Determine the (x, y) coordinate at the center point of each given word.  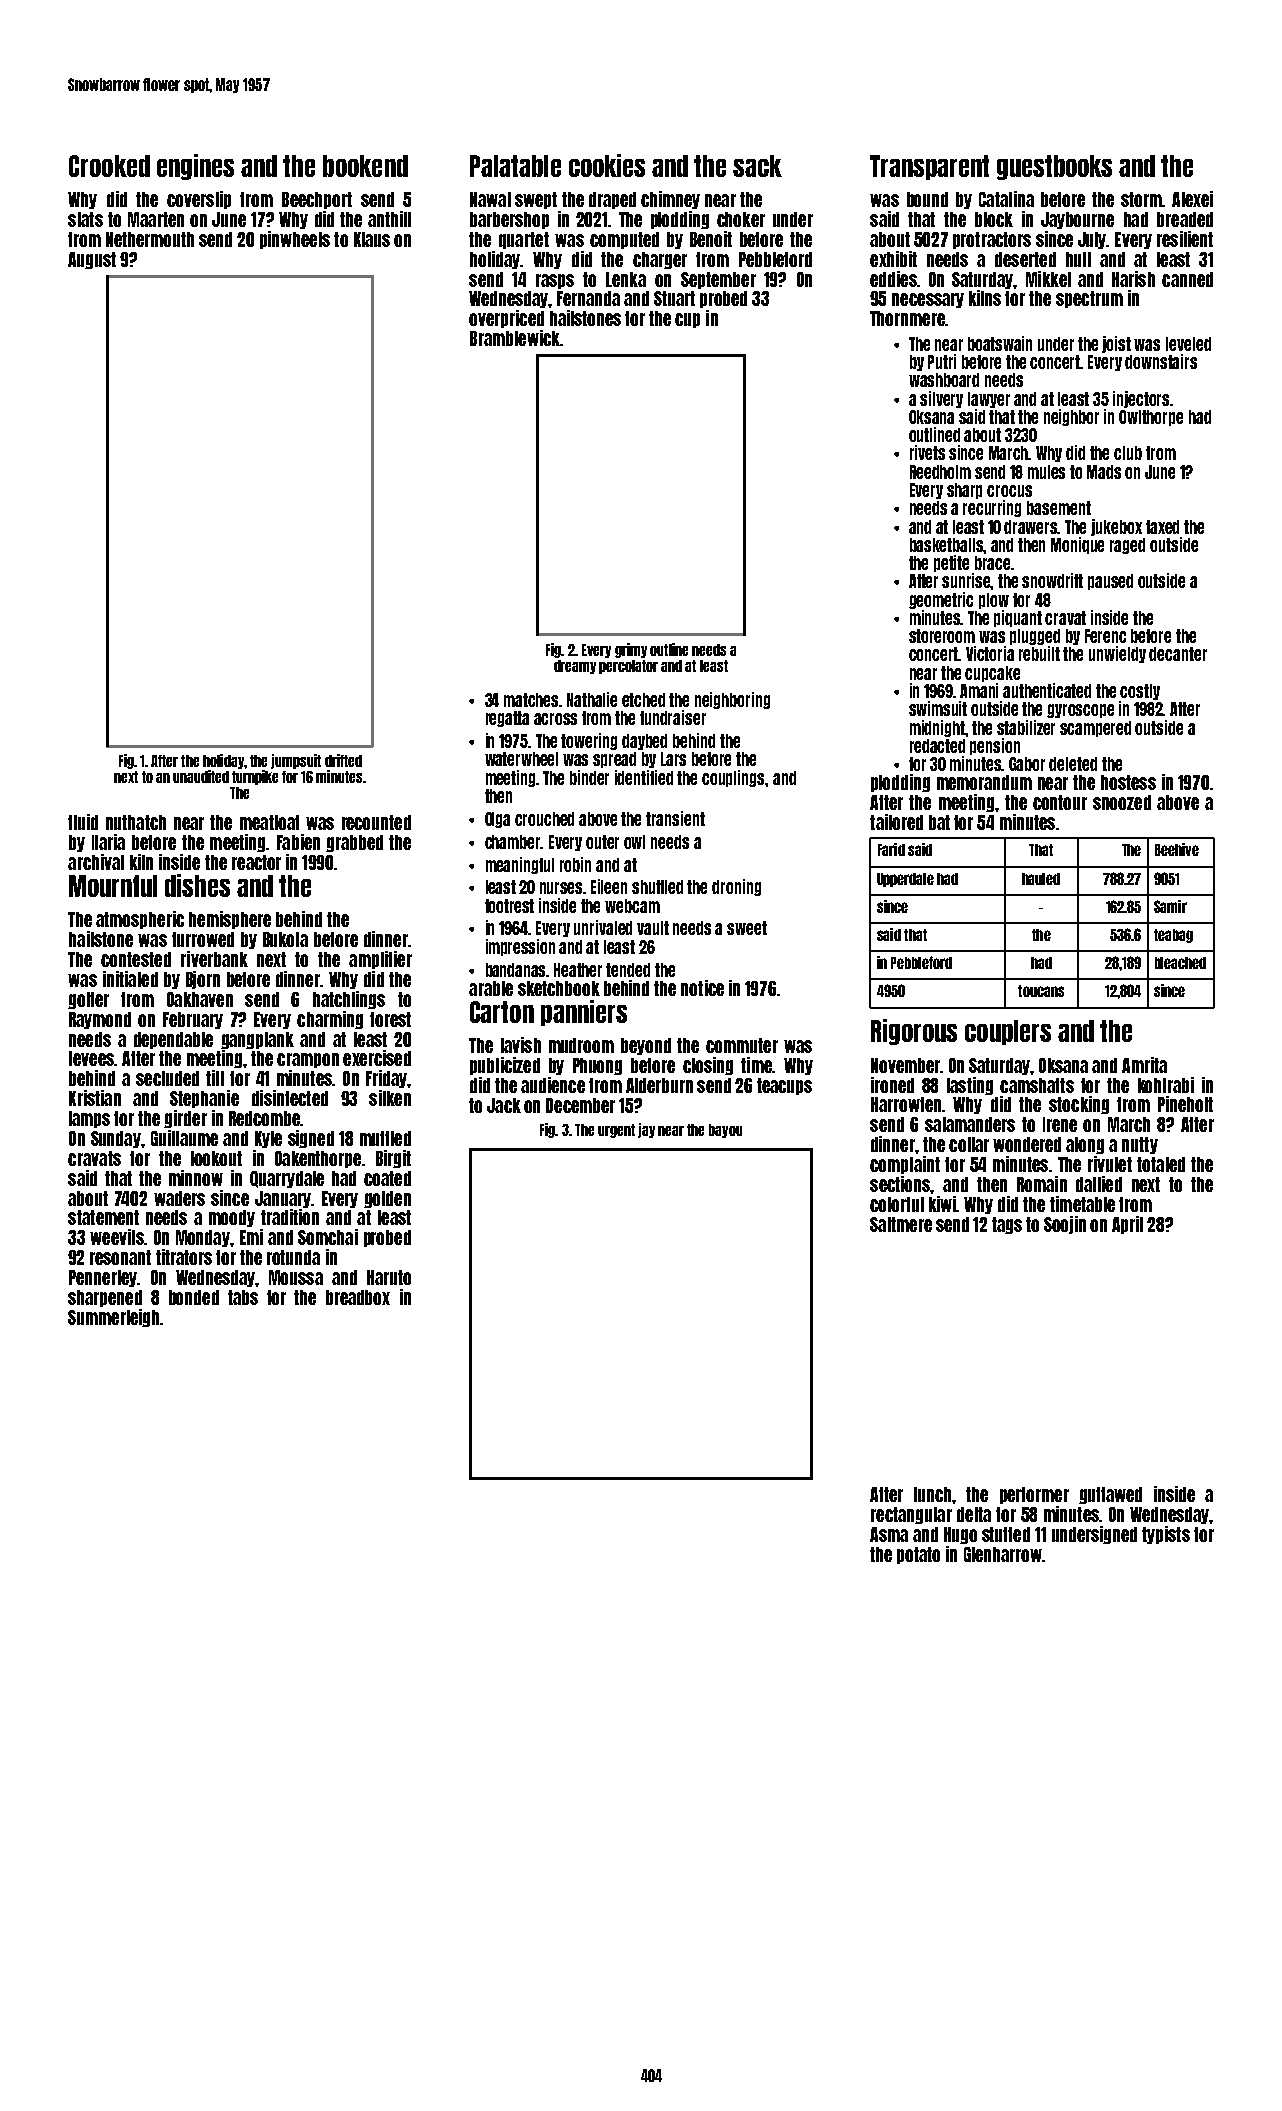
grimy (631, 650)
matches (532, 700)
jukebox (1116, 527)
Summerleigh (113, 1318)
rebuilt (1039, 653)
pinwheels (295, 240)
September (718, 280)
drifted (343, 760)
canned (1187, 279)
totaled (1161, 1164)
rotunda (293, 1257)
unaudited (201, 776)
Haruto (389, 1277)
